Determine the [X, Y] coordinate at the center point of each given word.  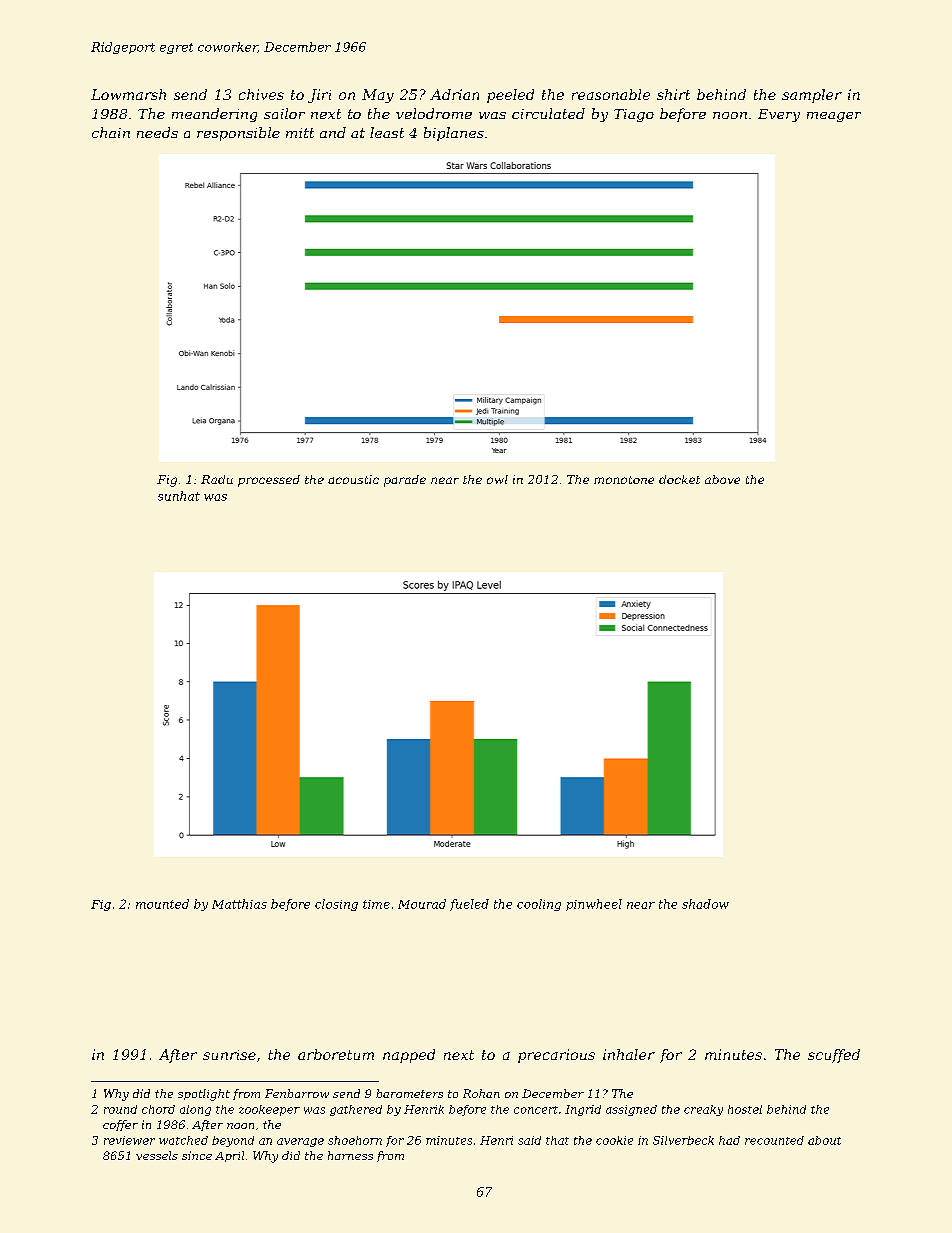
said [529, 1140]
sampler [812, 96]
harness [350, 1155]
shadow [705, 904]
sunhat [179, 496]
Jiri [319, 96]
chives [261, 94]
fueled [469, 905]
